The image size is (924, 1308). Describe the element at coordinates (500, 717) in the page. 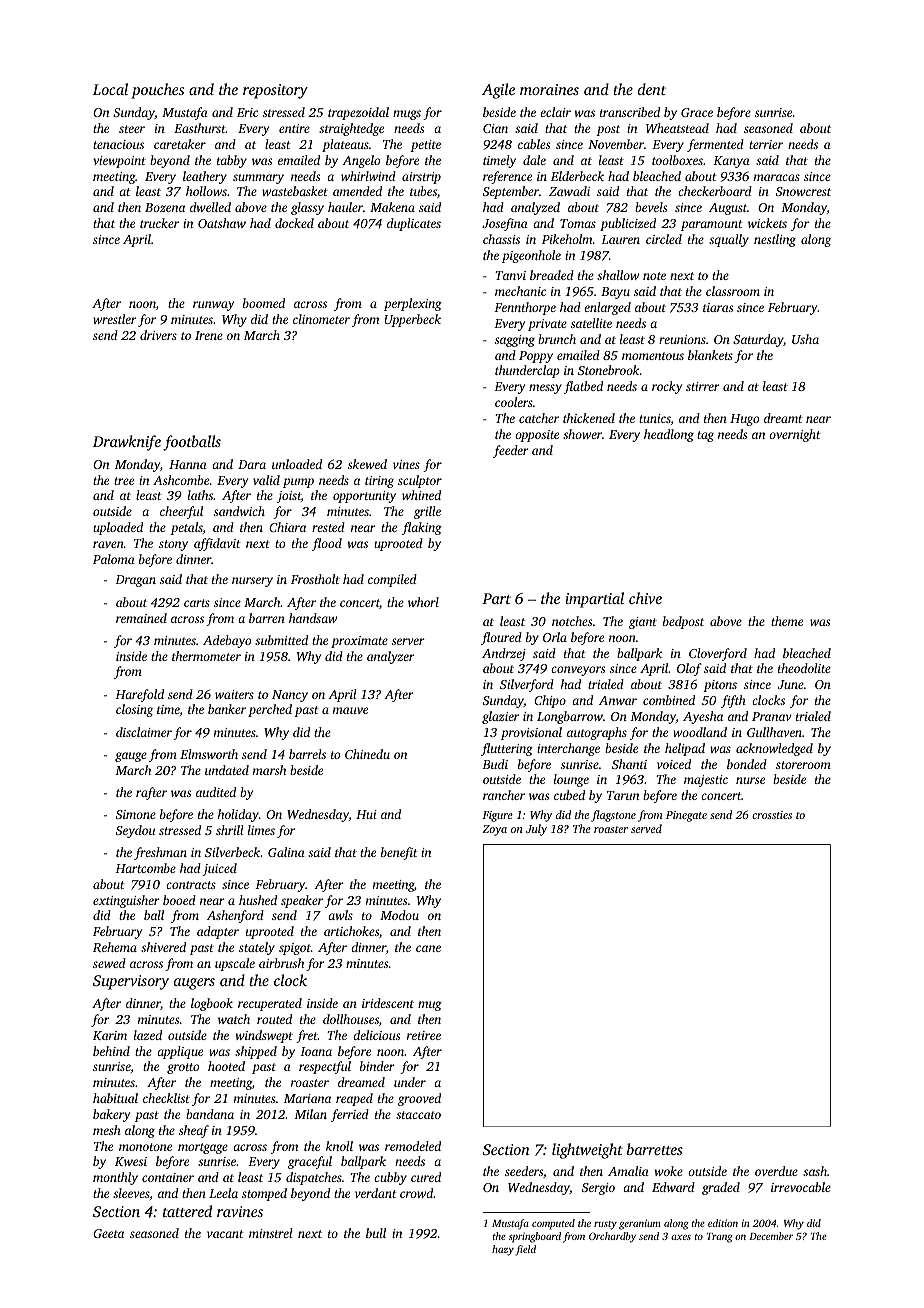

I see `glazier` at that location.
